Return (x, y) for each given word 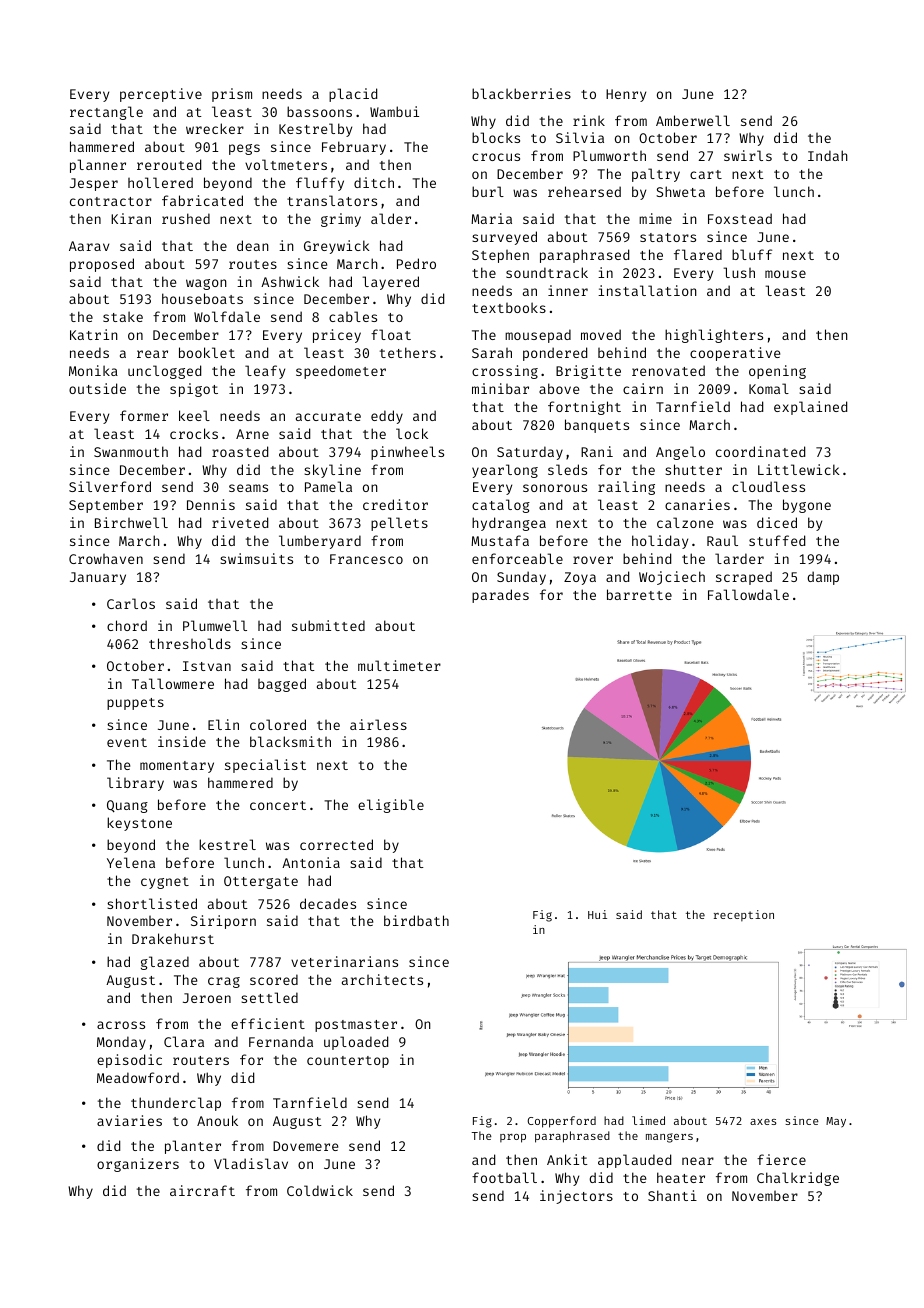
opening (777, 372)
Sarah (492, 353)
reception (744, 916)
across (121, 1025)
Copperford (562, 1122)
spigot (194, 390)
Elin (223, 724)
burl (488, 191)
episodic (129, 1061)
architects (382, 979)
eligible (391, 806)
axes (763, 1122)
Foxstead (740, 218)
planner (98, 166)
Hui (597, 914)
